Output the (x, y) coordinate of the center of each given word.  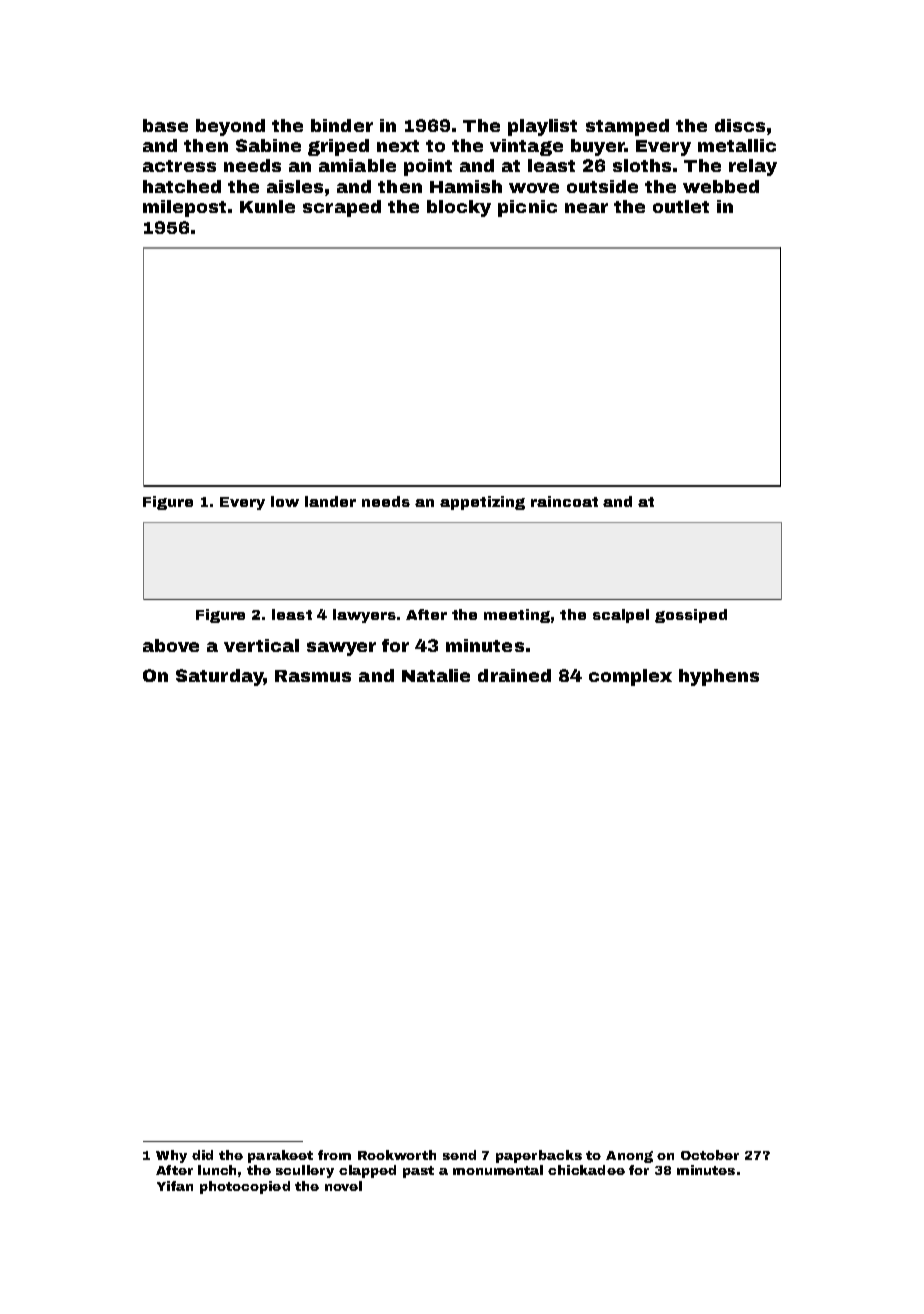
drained (514, 675)
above (171, 645)
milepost (184, 208)
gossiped (691, 616)
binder (342, 125)
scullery (305, 1171)
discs (740, 125)
